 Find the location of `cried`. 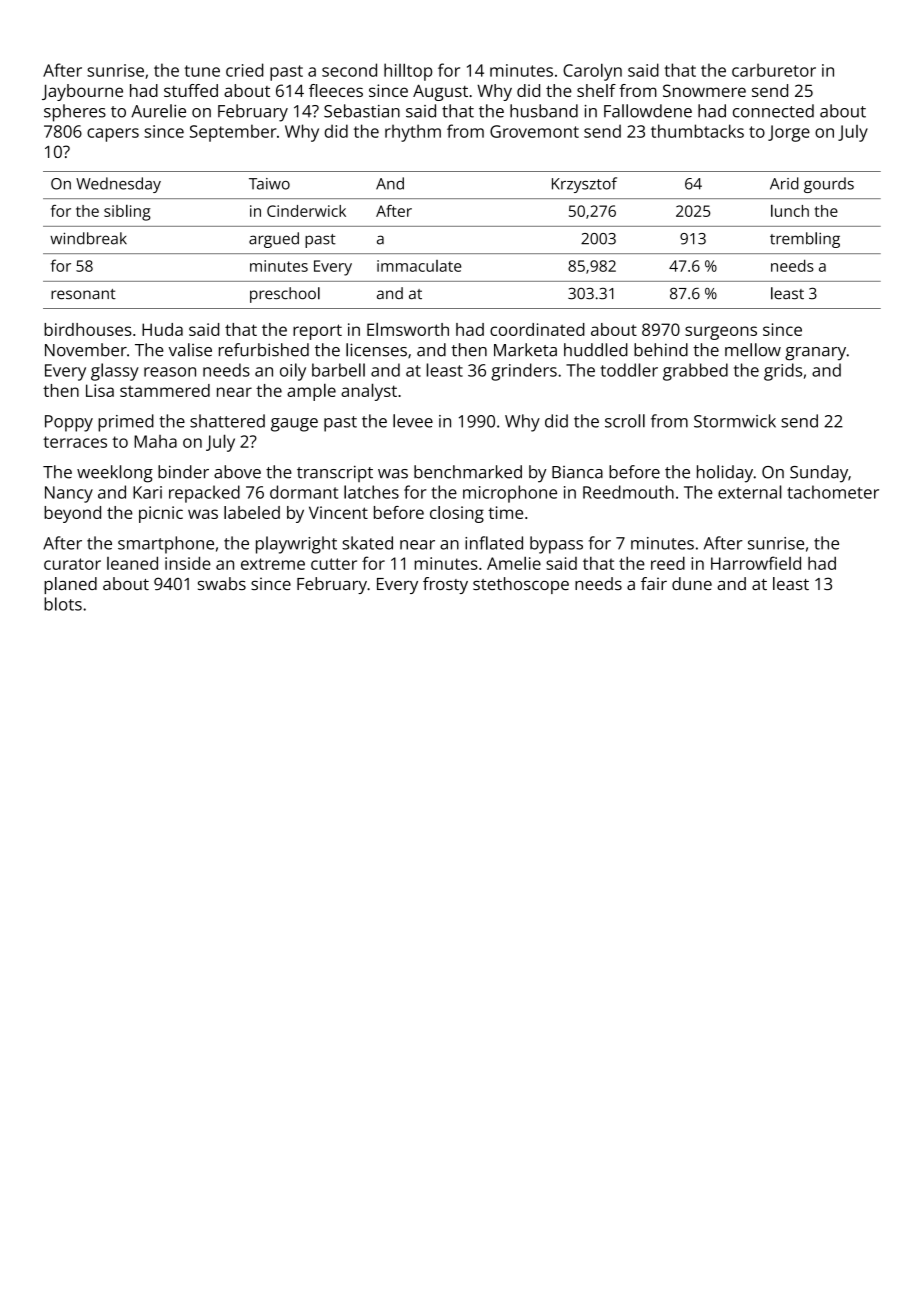

cried is located at coordinates (244, 70).
